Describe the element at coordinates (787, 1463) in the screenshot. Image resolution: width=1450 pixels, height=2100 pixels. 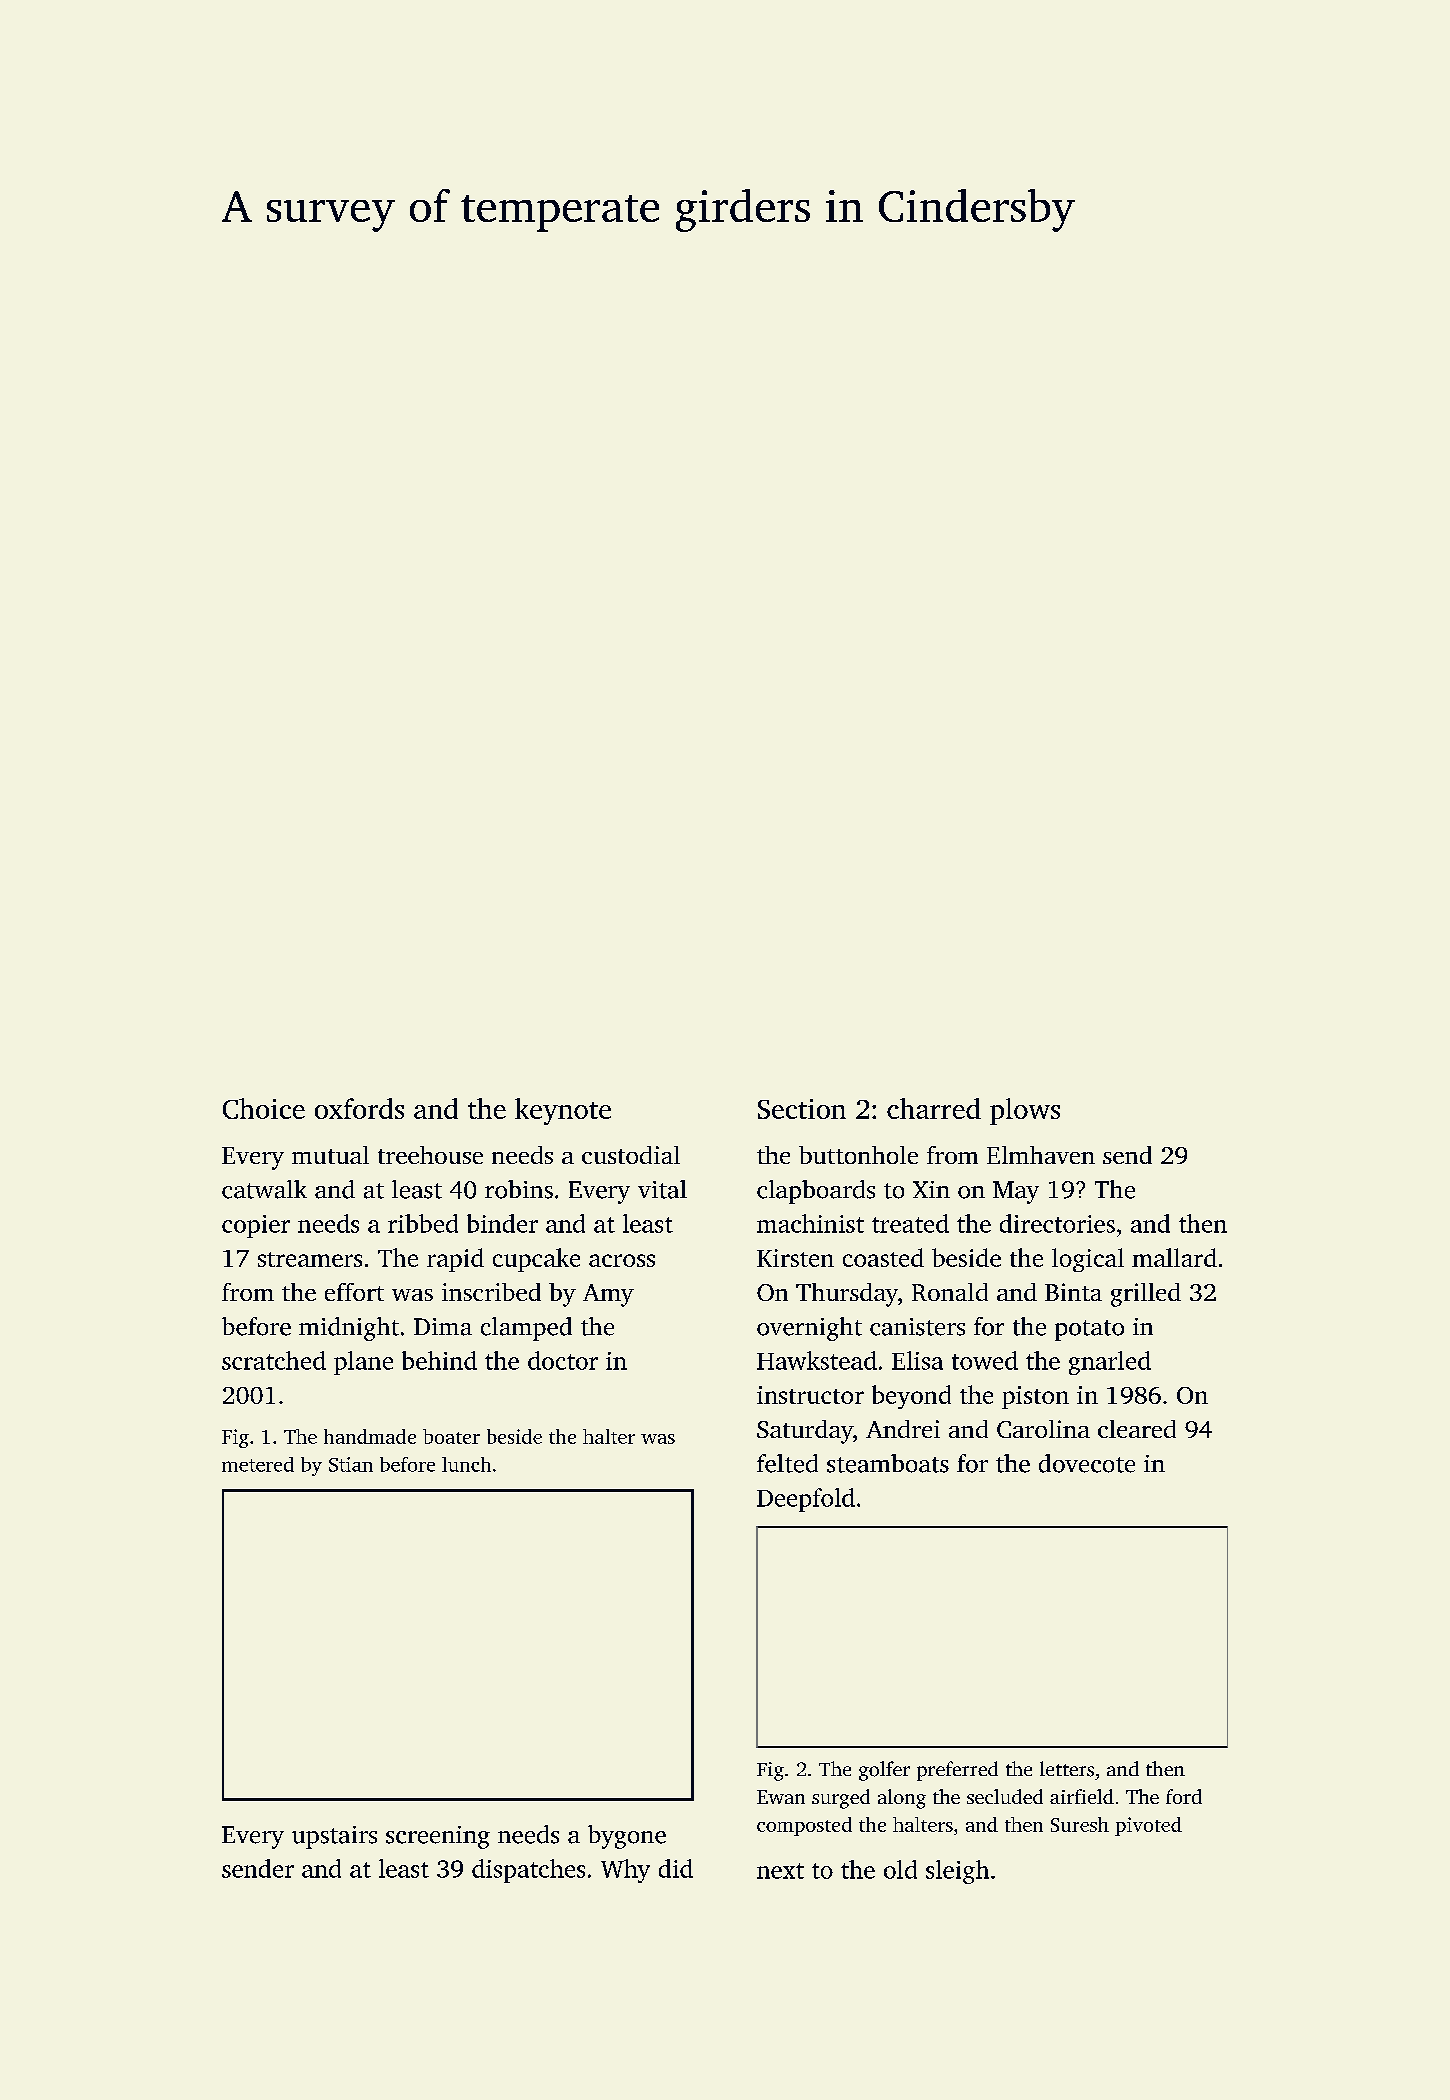
I see `felted` at that location.
